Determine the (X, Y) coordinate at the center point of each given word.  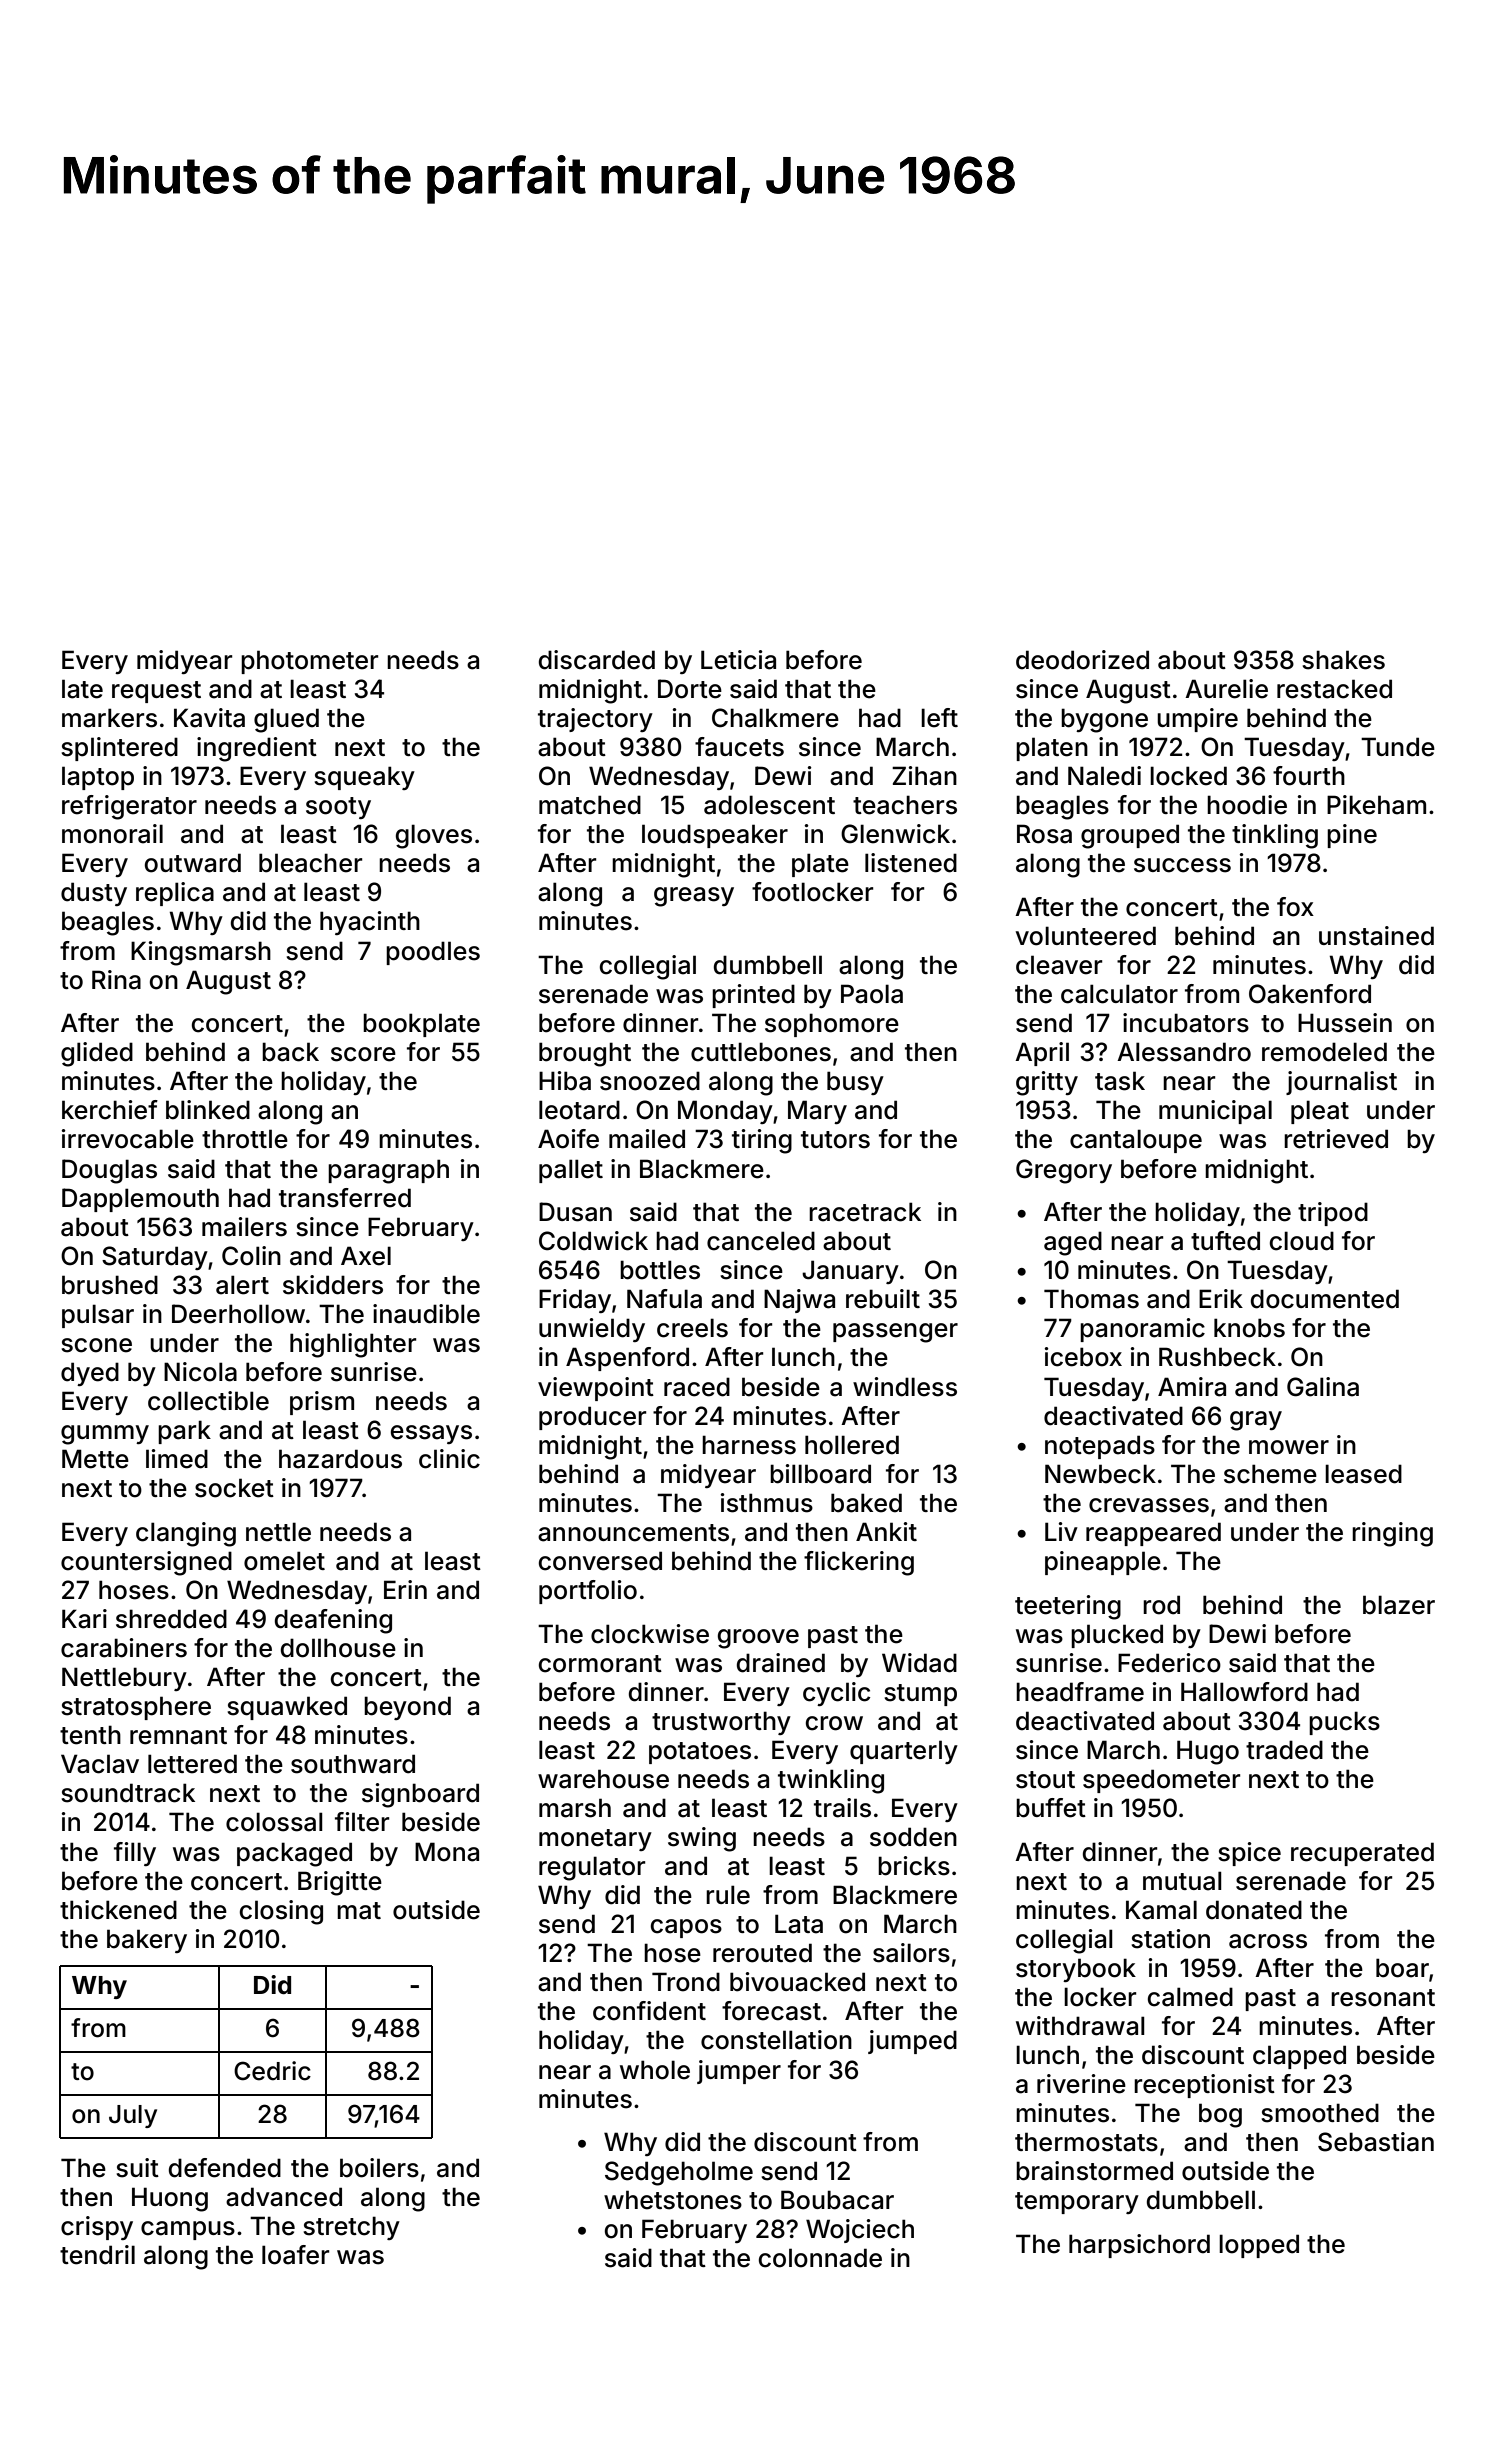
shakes (1343, 660)
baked (866, 1503)
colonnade (820, 2258)
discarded (597, 660)
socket (234, 1488)
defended (225, 2168)
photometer (310, 662)
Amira (1192, 1387)
